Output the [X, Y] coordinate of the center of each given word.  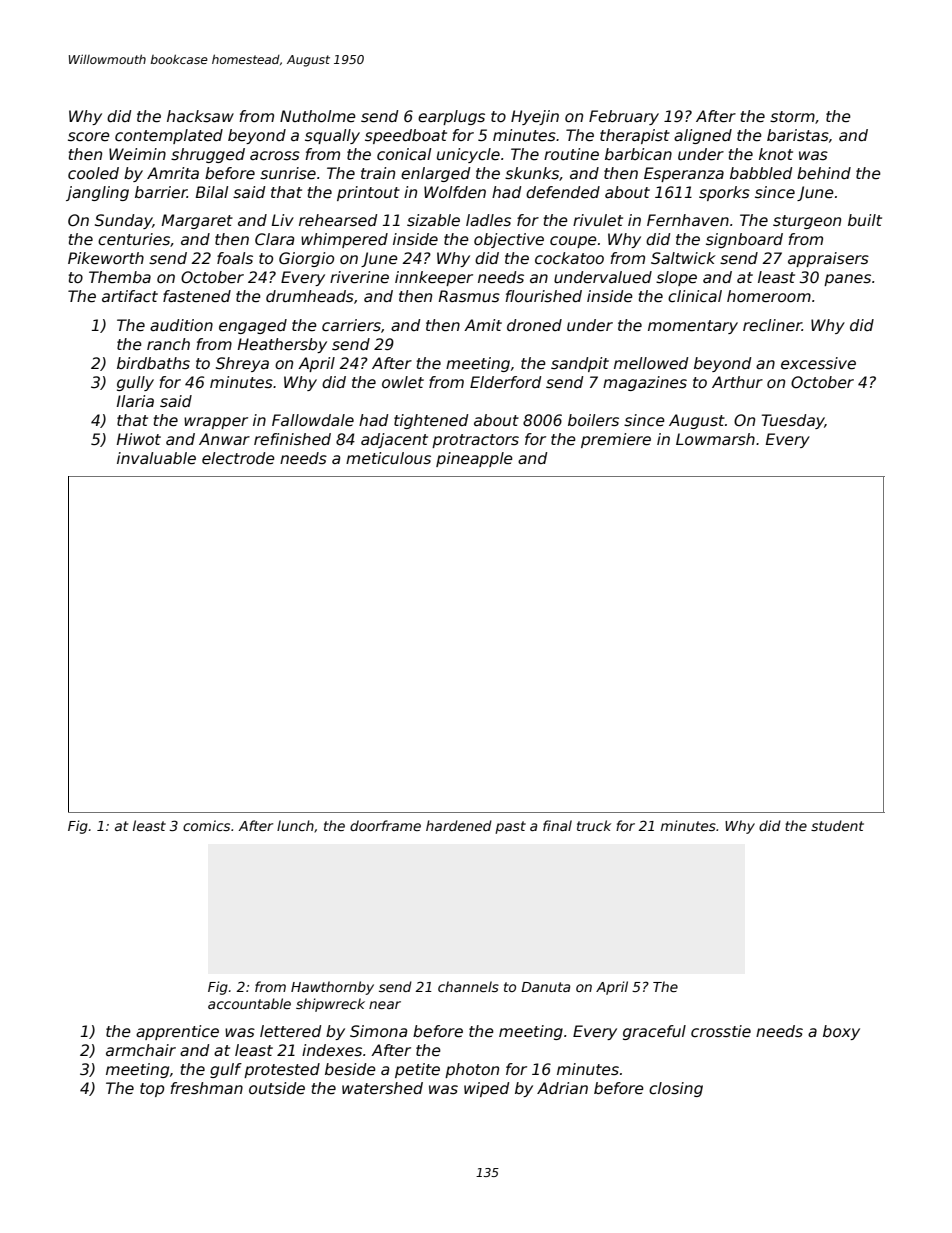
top [152, 1090]
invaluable [156, 458]
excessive [818, 363]
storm [792, 117]
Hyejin [535, 117]
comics [206, 825]
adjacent [394, 440]
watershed [382, 1088]
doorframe [385, 825]
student [837, 825]
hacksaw [200, 116]
